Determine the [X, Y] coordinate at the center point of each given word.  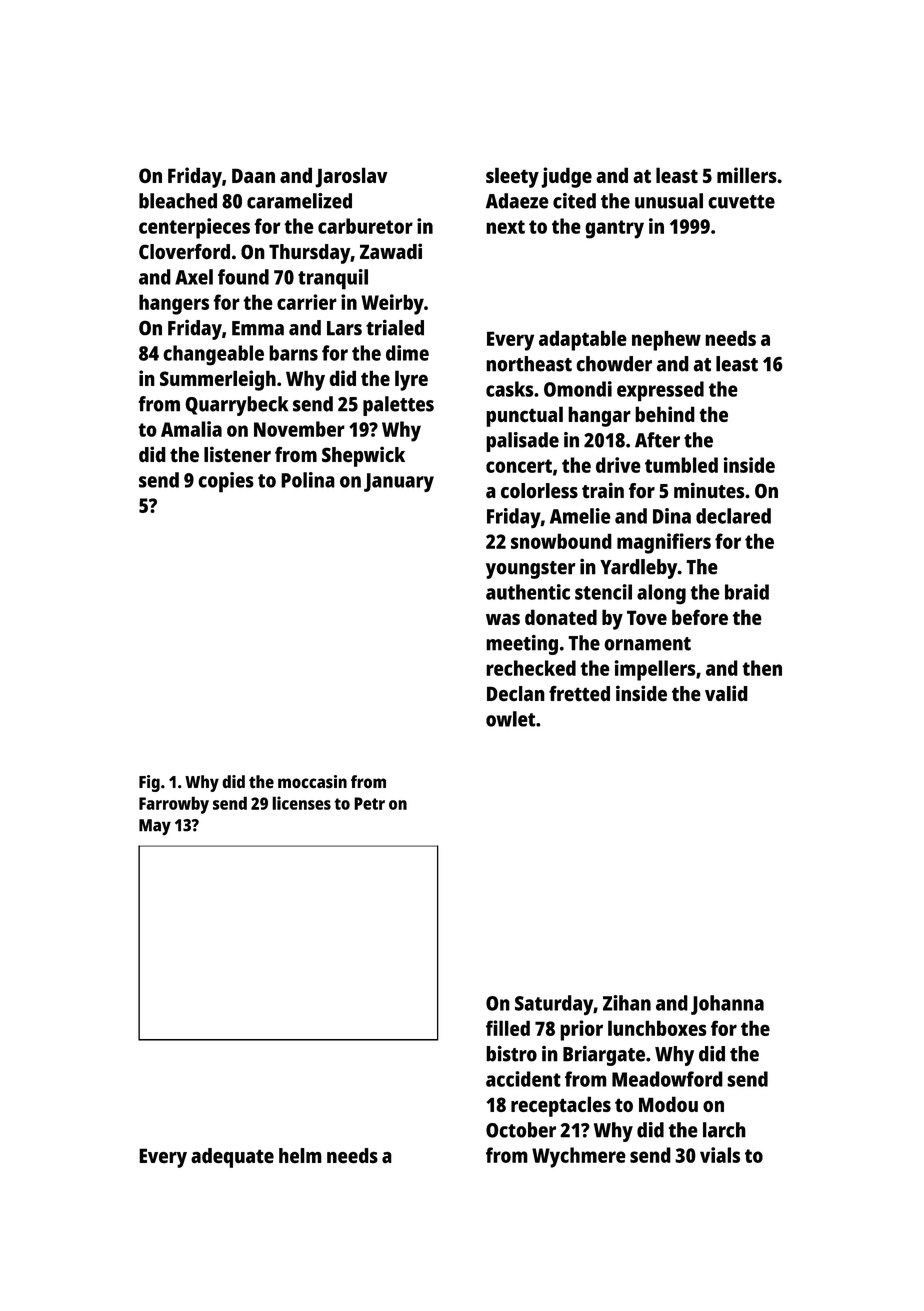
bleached [178, 201]
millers [747, 175]
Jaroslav [351, 177]
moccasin [312, 782]
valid [726, 693]
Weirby [392, 304]
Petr [369, 803]
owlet [510, 719]
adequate [232, 1158]
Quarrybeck [236, 406]
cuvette [741, 202]
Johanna [727, 1005]
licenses [301, 803]
